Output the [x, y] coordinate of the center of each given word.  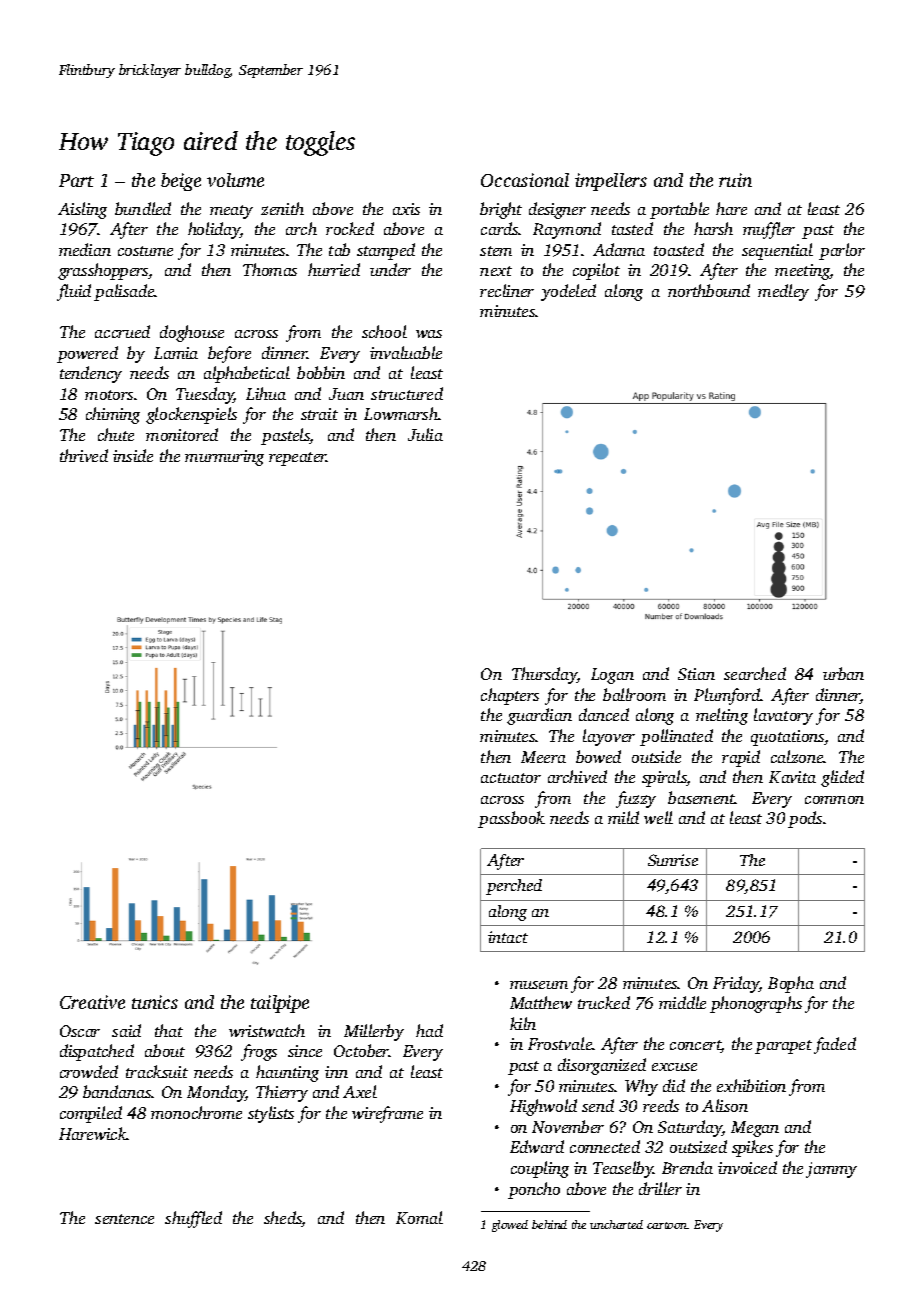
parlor [842, 251]
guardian [539, 716]
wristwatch [267, 1030]
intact [508, 937]
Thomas [270, 269]
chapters [510, 696]
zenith [282, 208]
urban [843, 673]
